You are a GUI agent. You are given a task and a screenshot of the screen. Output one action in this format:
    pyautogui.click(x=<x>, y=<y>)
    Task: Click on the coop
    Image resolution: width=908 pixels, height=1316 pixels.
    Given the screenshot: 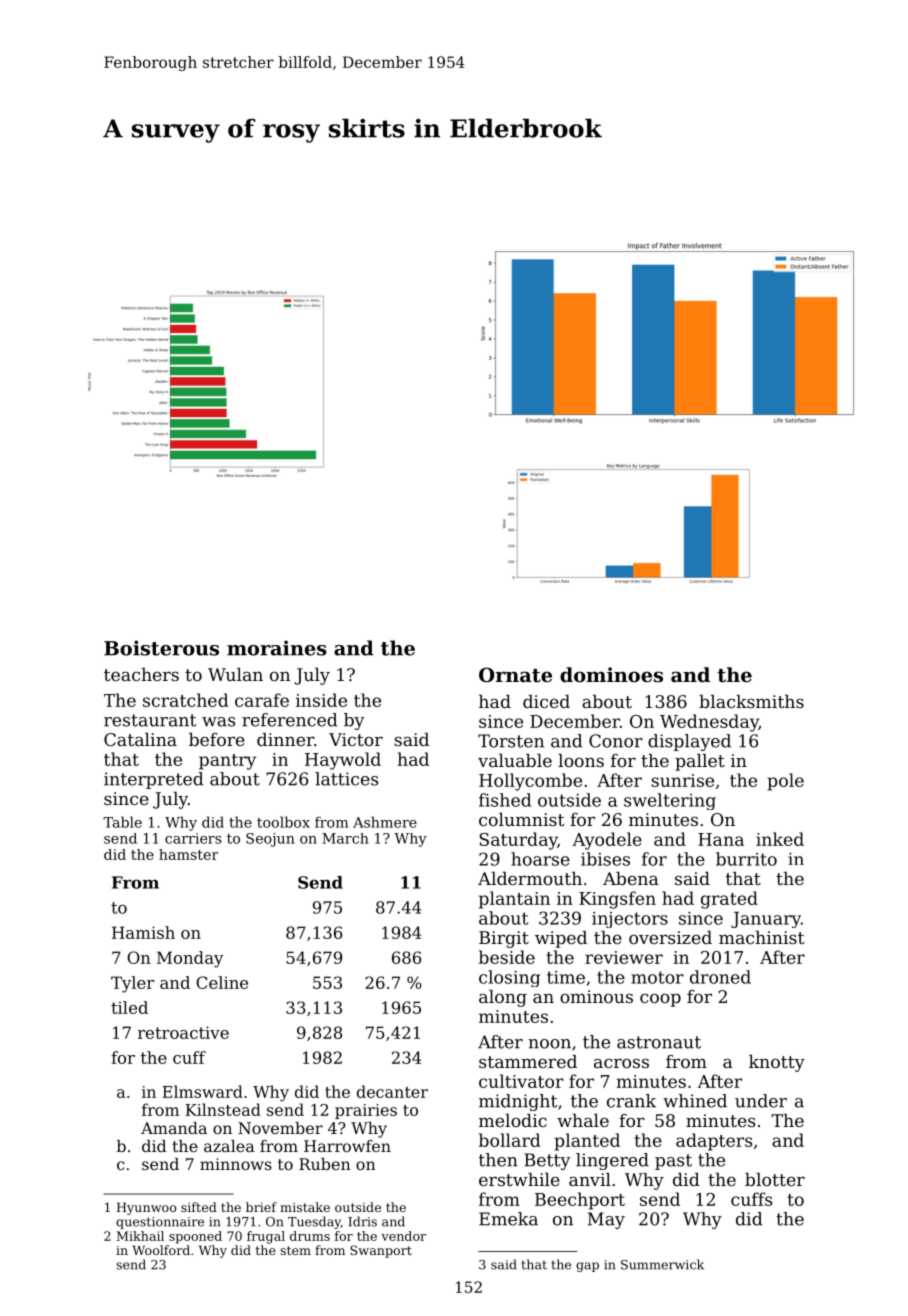 What is the action you would take?
    pyautogui.click(x=660, y=1000)
